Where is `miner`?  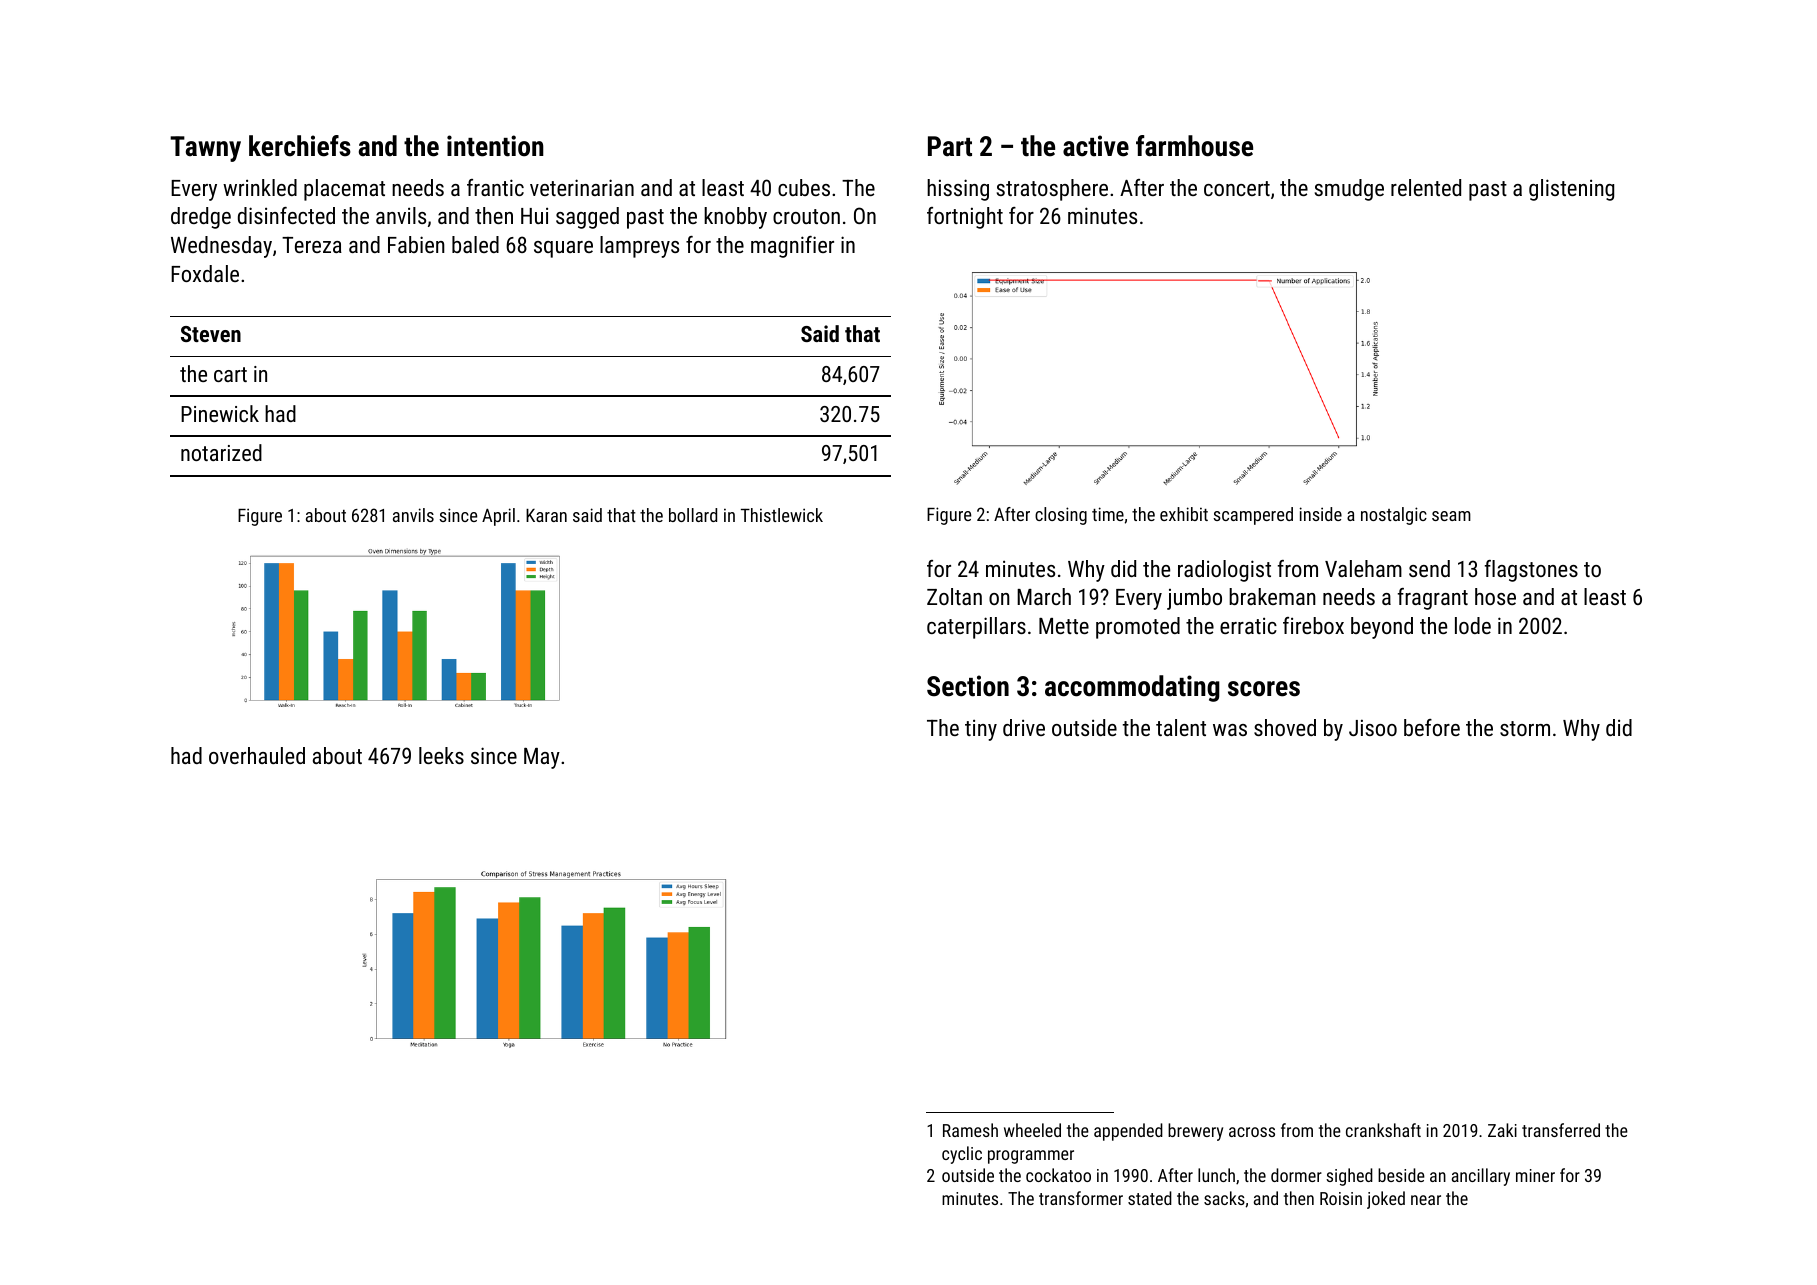
miner is located at coordinates (1535, 1175).
